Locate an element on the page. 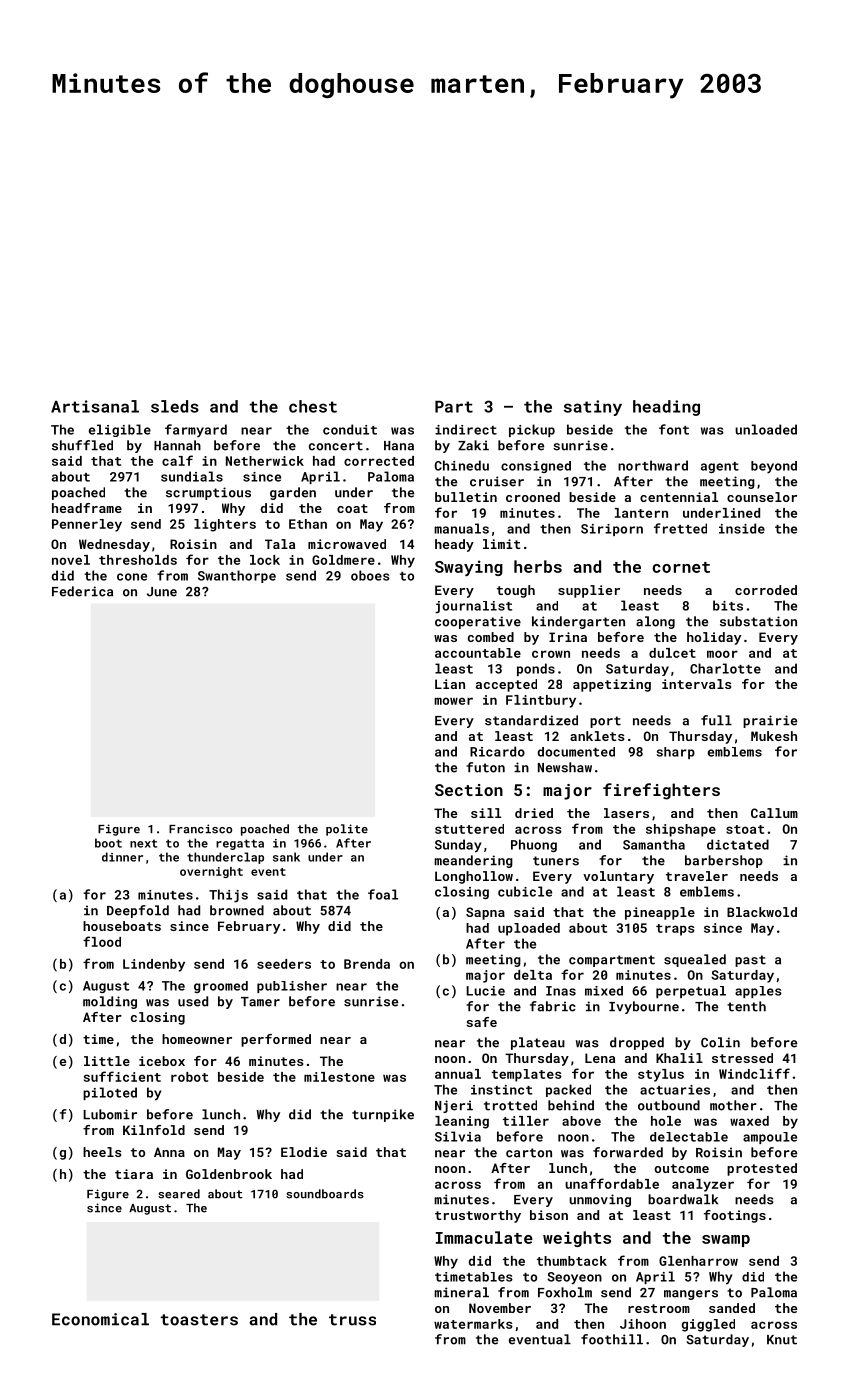 Image resolution: width=849 pixels, height=1400 pixels. sank is located at coordinates (286, 857).
